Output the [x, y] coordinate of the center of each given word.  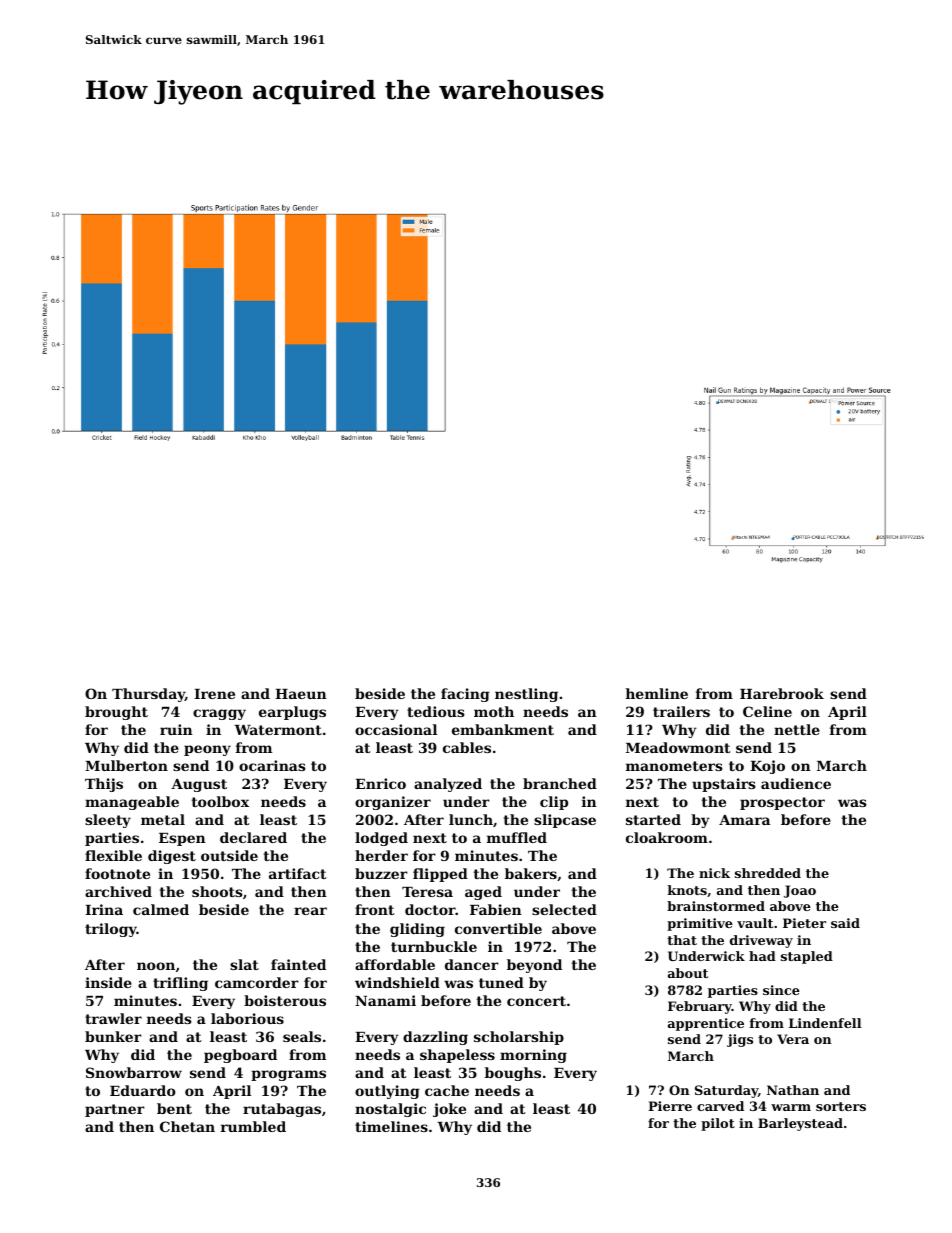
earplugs [292, 713]
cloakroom [667, 837]
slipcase [565, 821]
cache [447, 1090]
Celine [767, 711]
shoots [217, 891]
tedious [436, 711]
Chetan [187, 1126]
